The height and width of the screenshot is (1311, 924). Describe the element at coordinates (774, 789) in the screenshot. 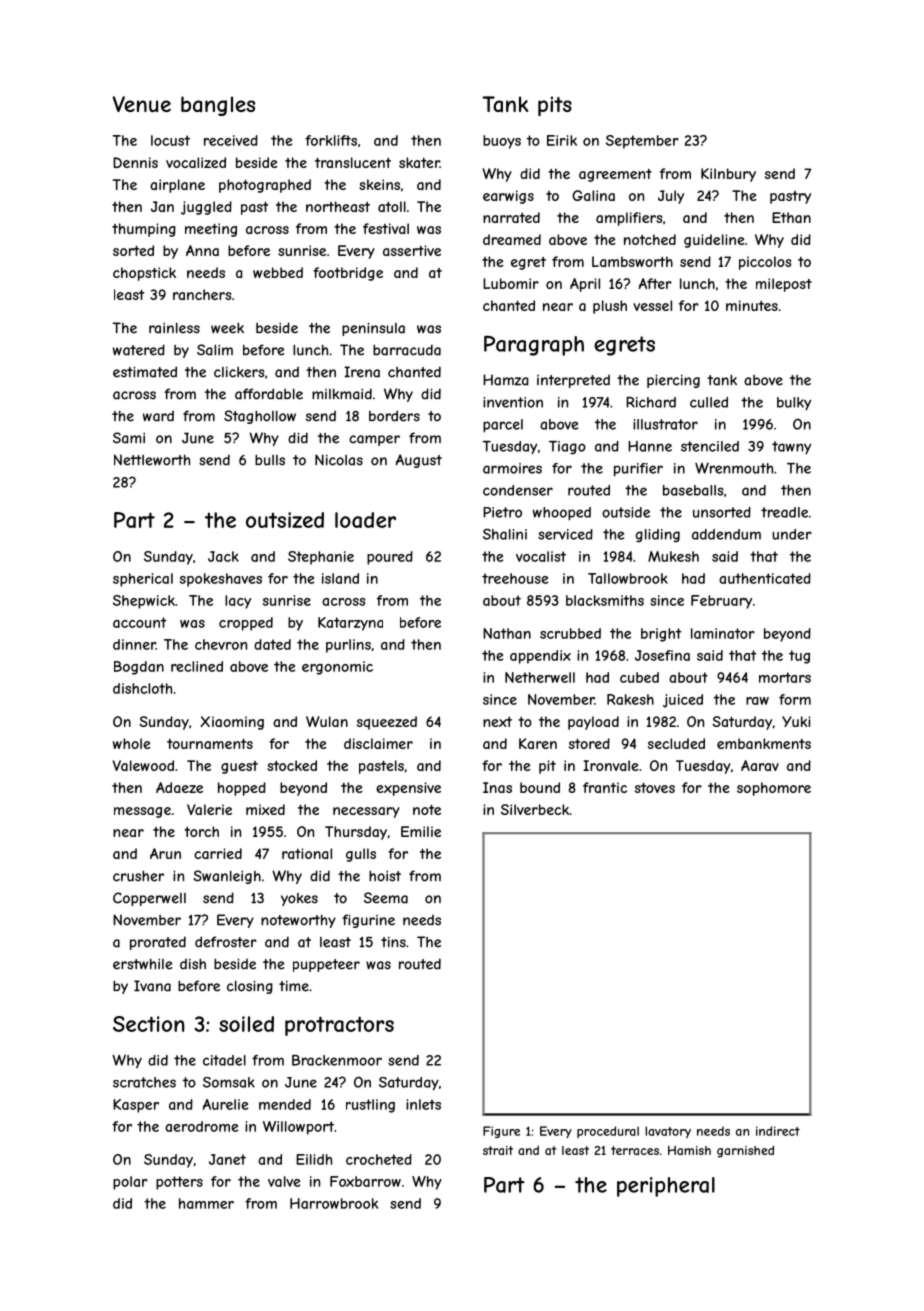

I see `sophomore` at that location.
